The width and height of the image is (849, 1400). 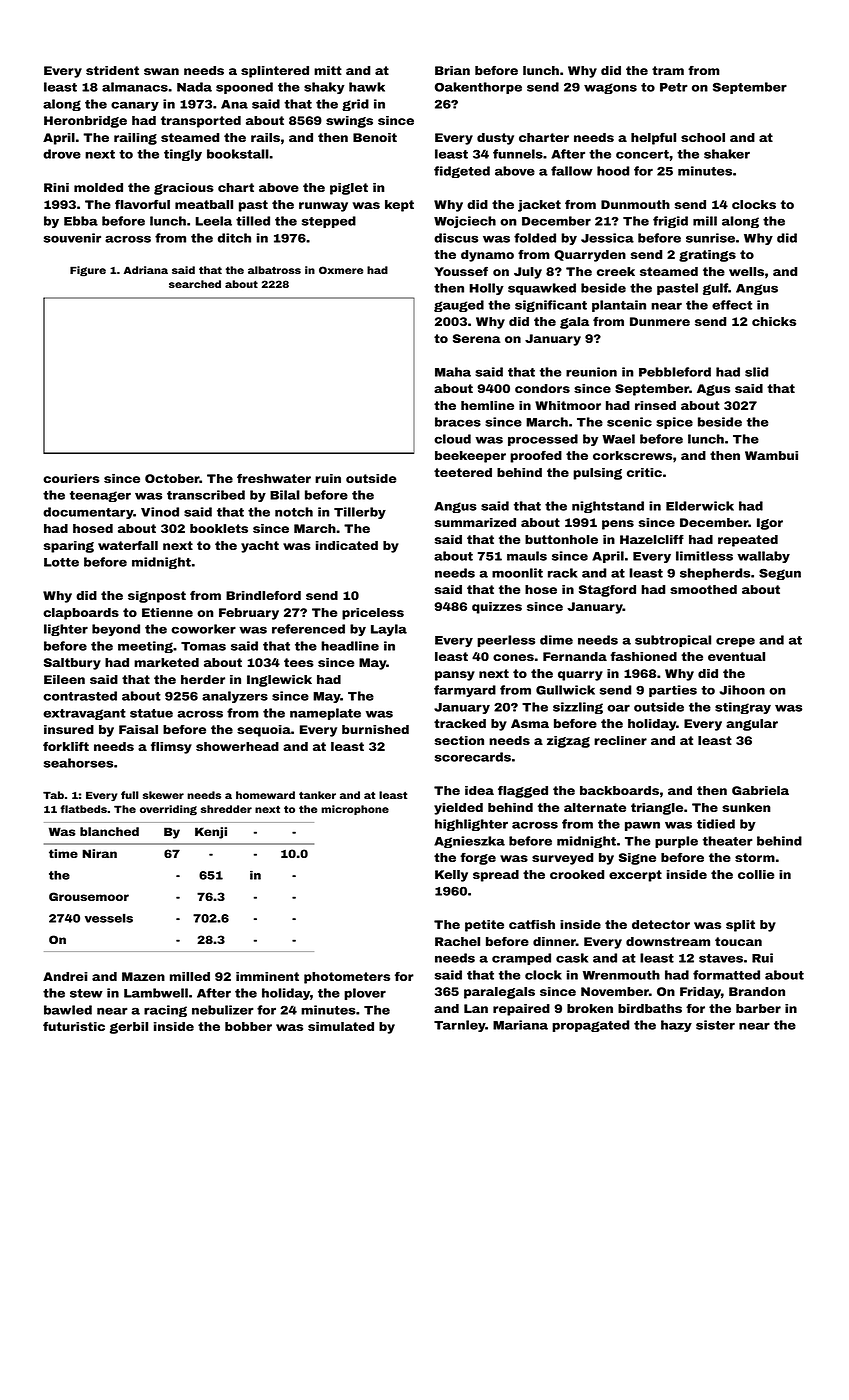 I want to click on Oxmere, so click(x=341, y=270).
